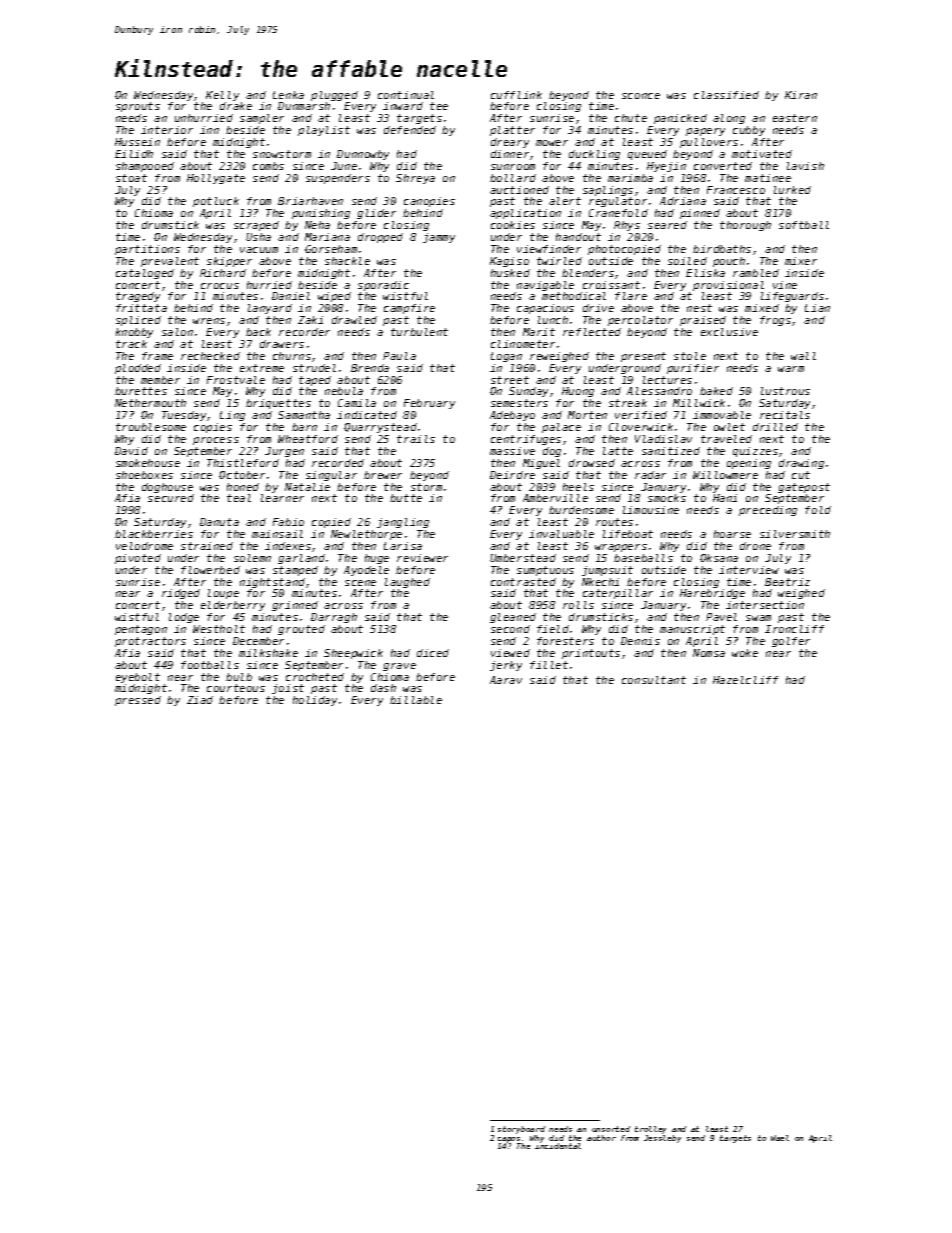  I want to click on stoat, so click(131, 178).
